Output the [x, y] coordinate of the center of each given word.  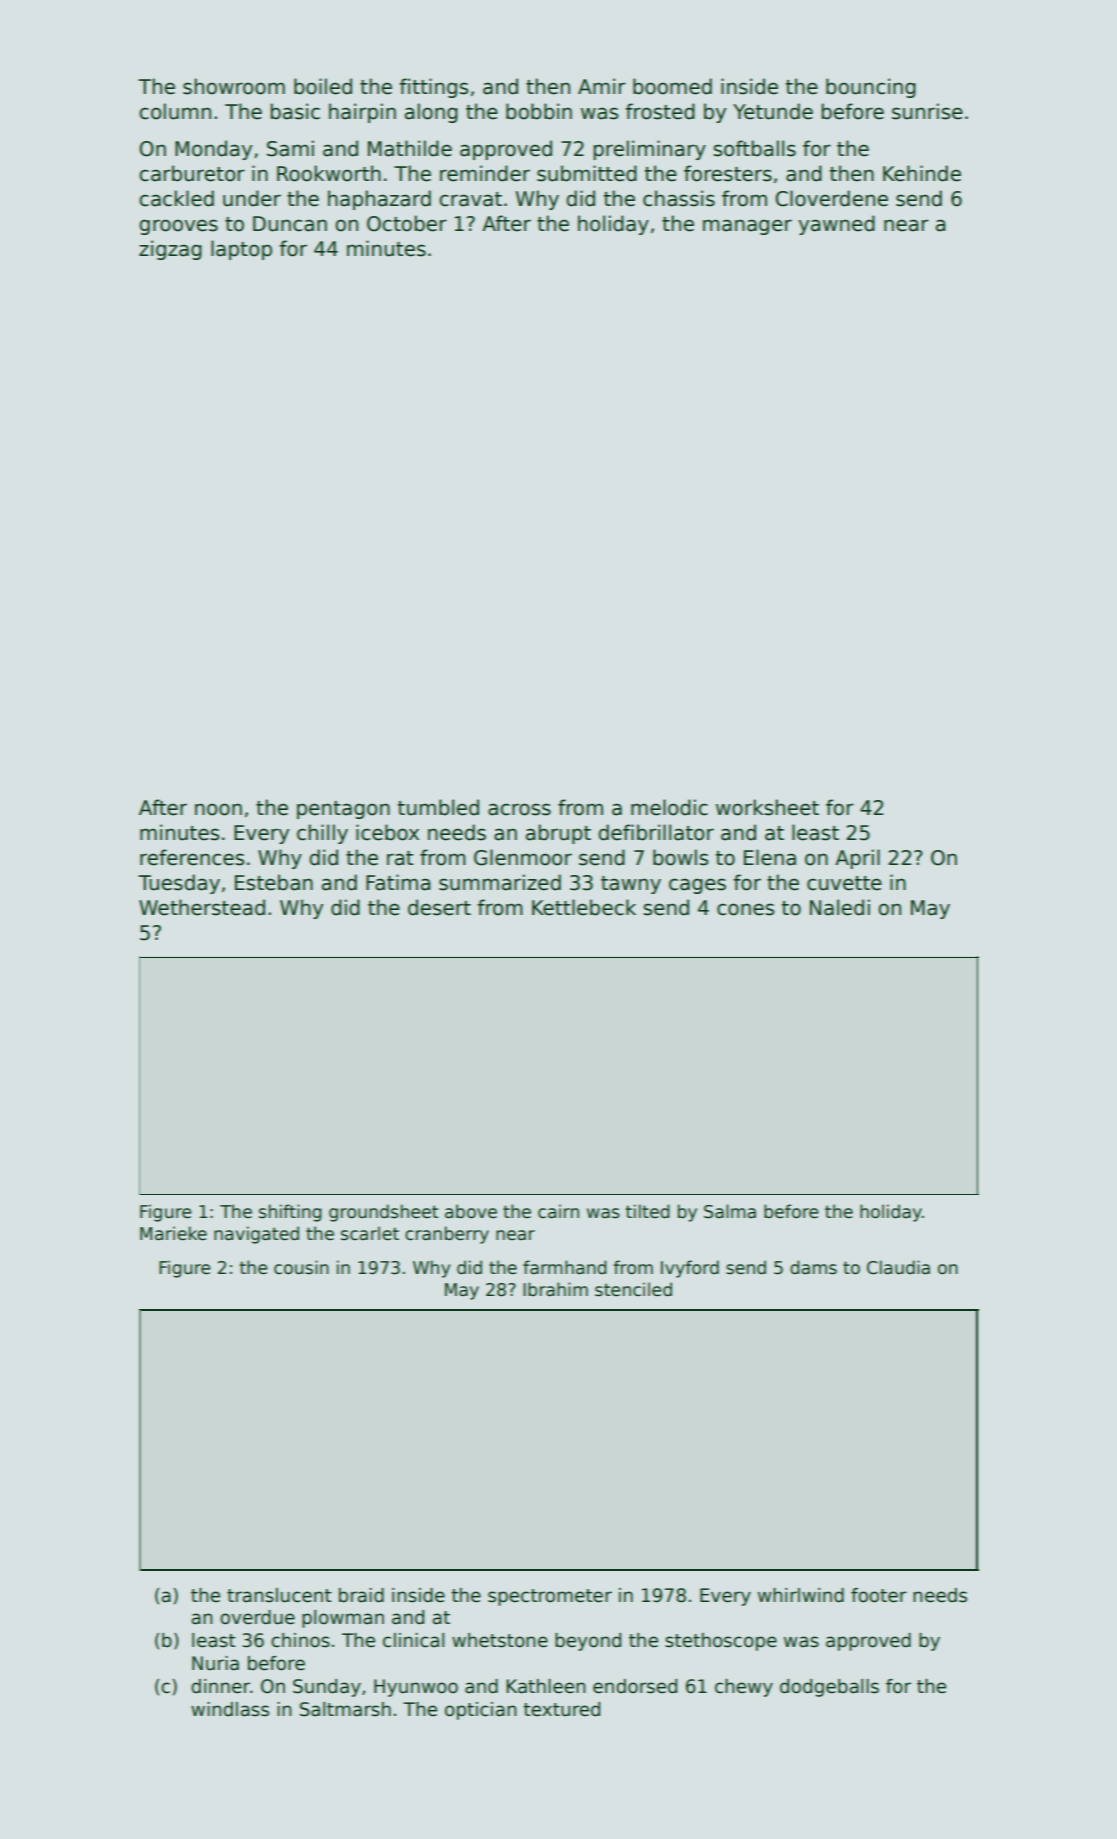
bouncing [871, 88]
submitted [587, 173]
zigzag [170, 250]
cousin [301, 1267]
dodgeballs [829, 1688]
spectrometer [550, 1597]
